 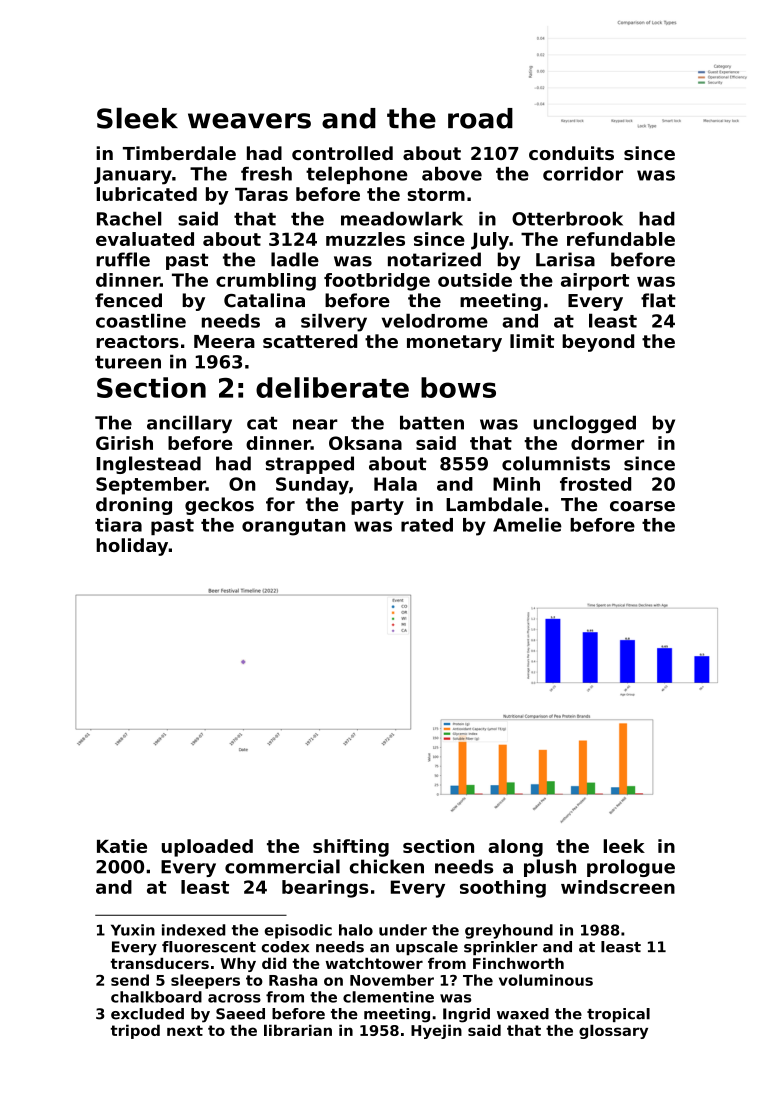 What do you see at coordinates (133, 930) in the document?
I see `Yuxin` at bounding box center [133, 930].
